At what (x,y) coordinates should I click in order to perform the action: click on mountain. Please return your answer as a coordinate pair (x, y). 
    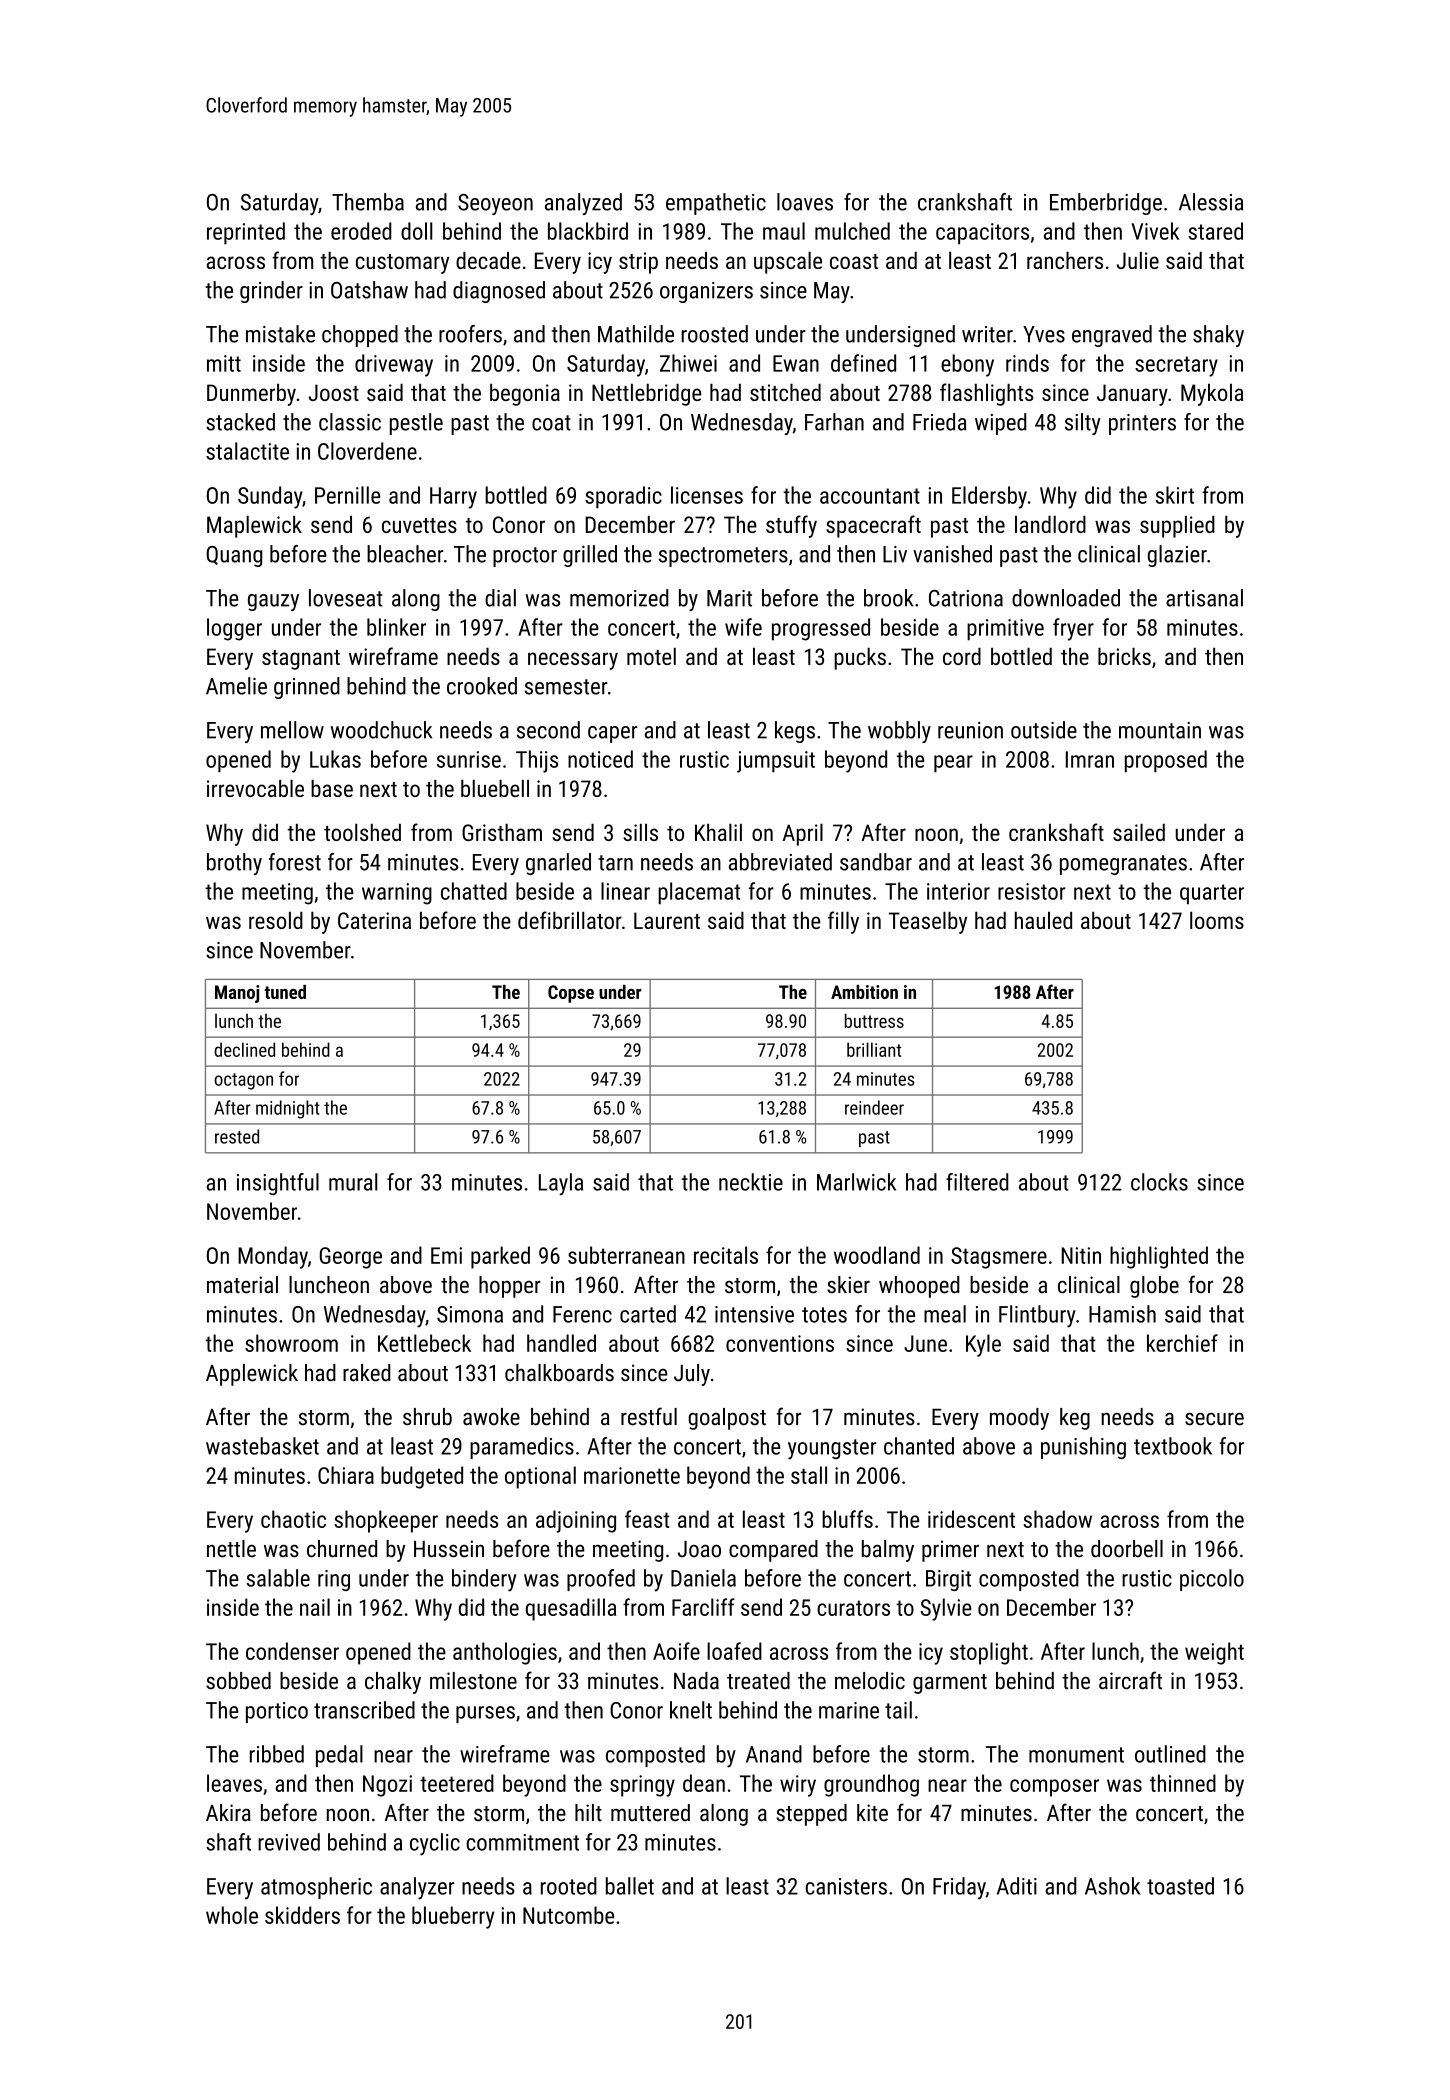
    Looking at the image, I should click on (1160, 730).
